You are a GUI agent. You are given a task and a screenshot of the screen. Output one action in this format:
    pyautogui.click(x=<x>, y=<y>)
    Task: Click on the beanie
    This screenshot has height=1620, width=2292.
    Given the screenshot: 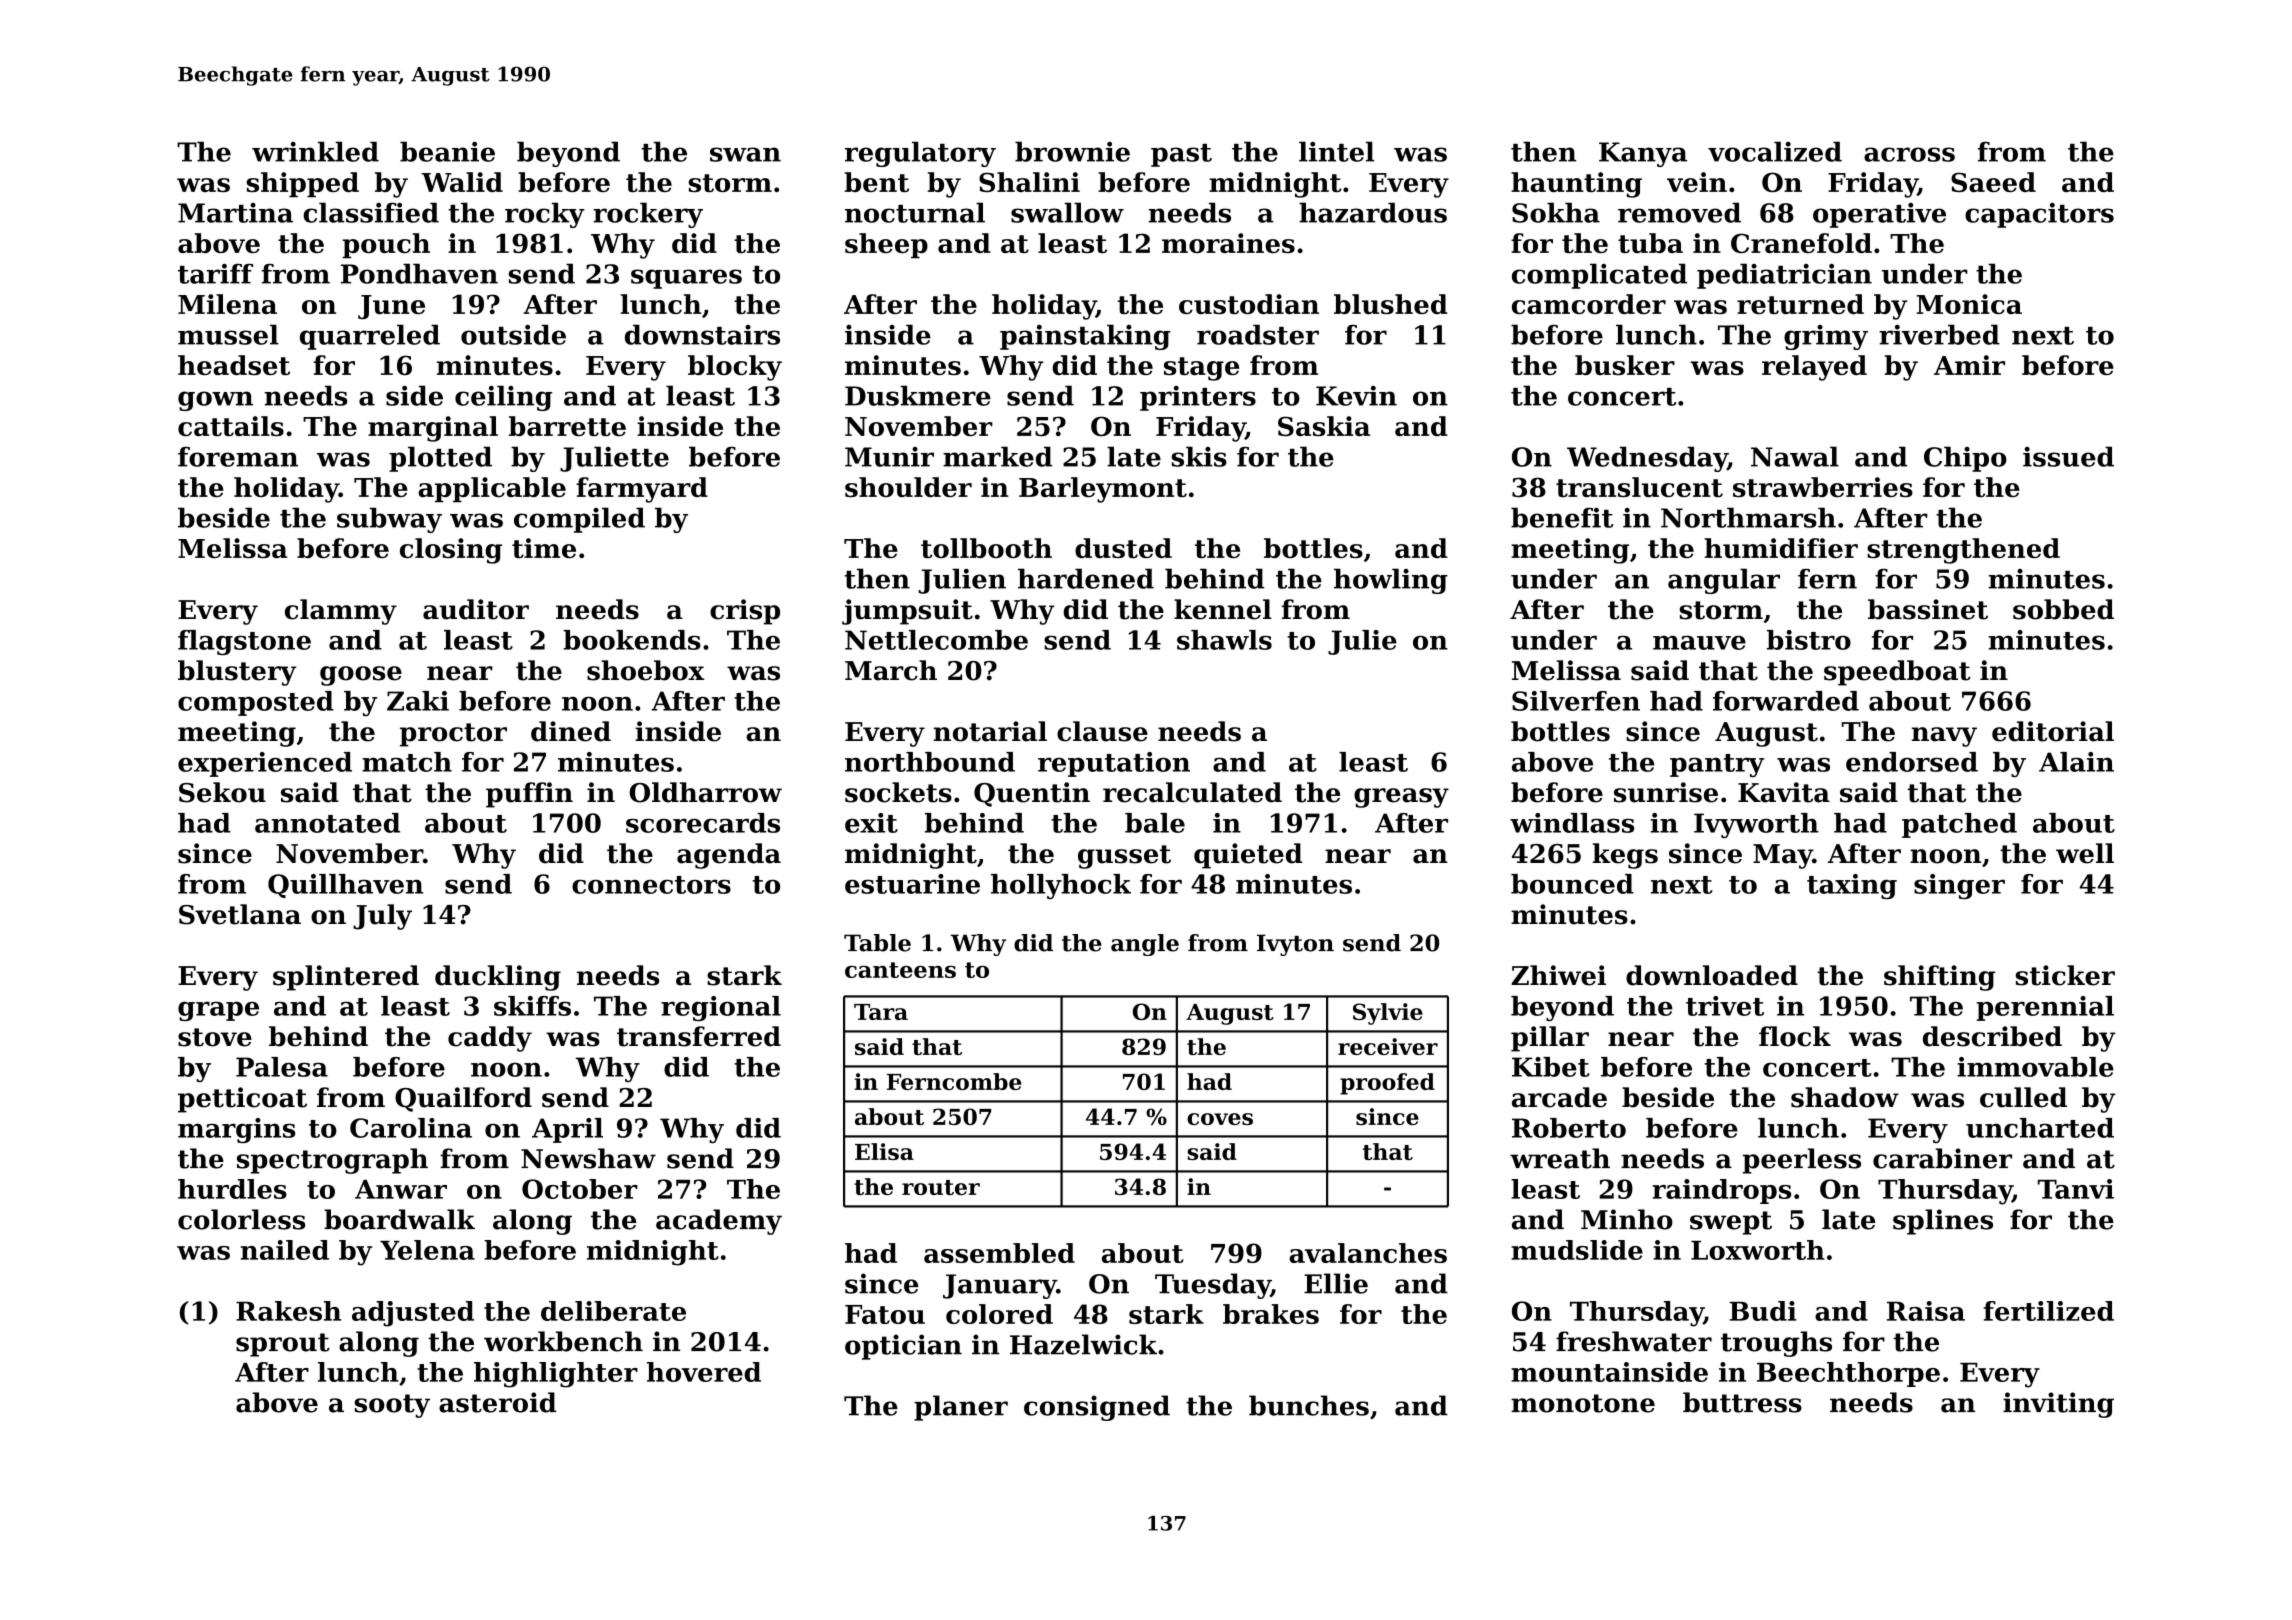 What is the action you would take?
    pyautogui.click(x=447, y=151)
